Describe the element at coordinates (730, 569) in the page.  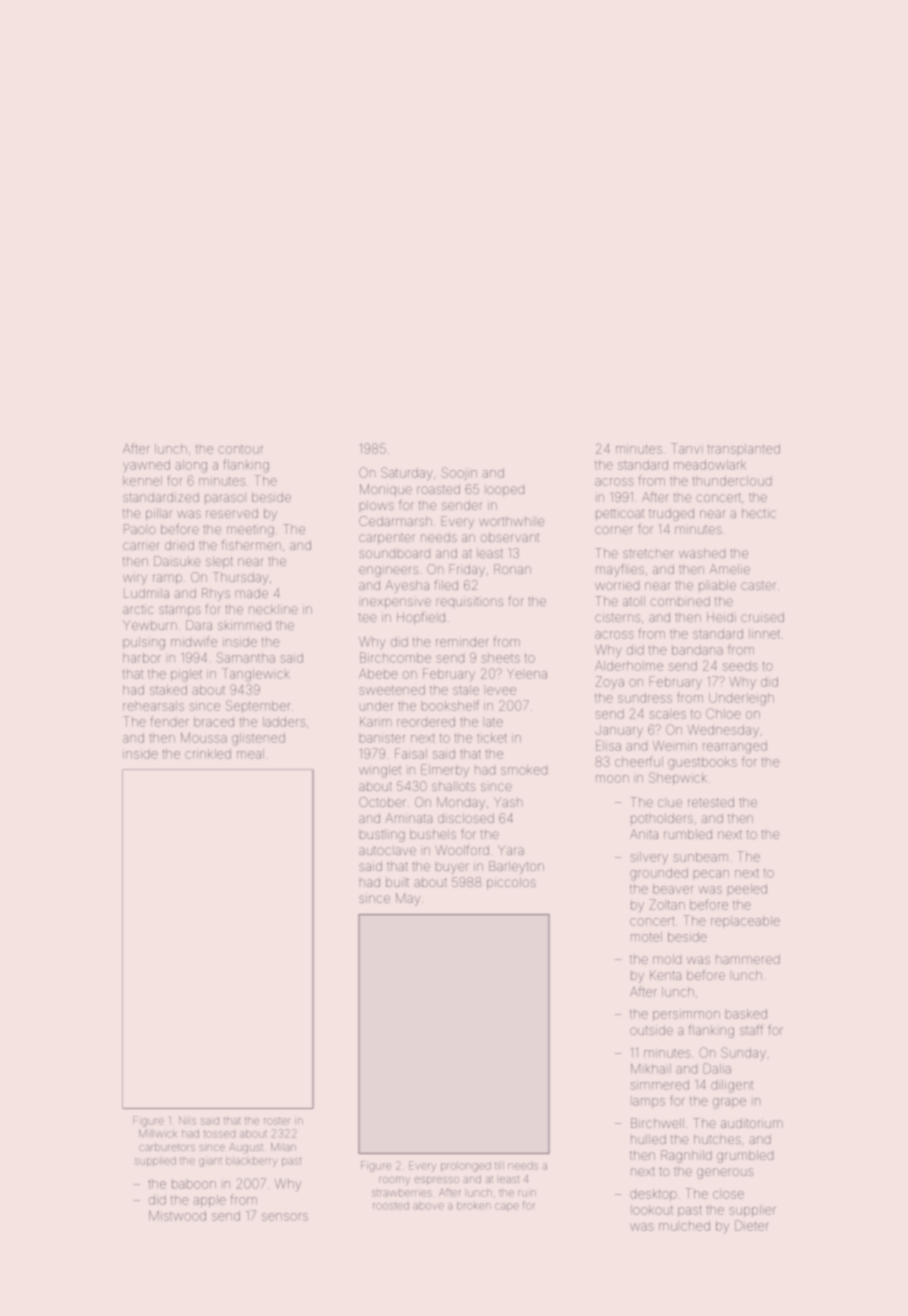
I see `Amelie` at that location.
